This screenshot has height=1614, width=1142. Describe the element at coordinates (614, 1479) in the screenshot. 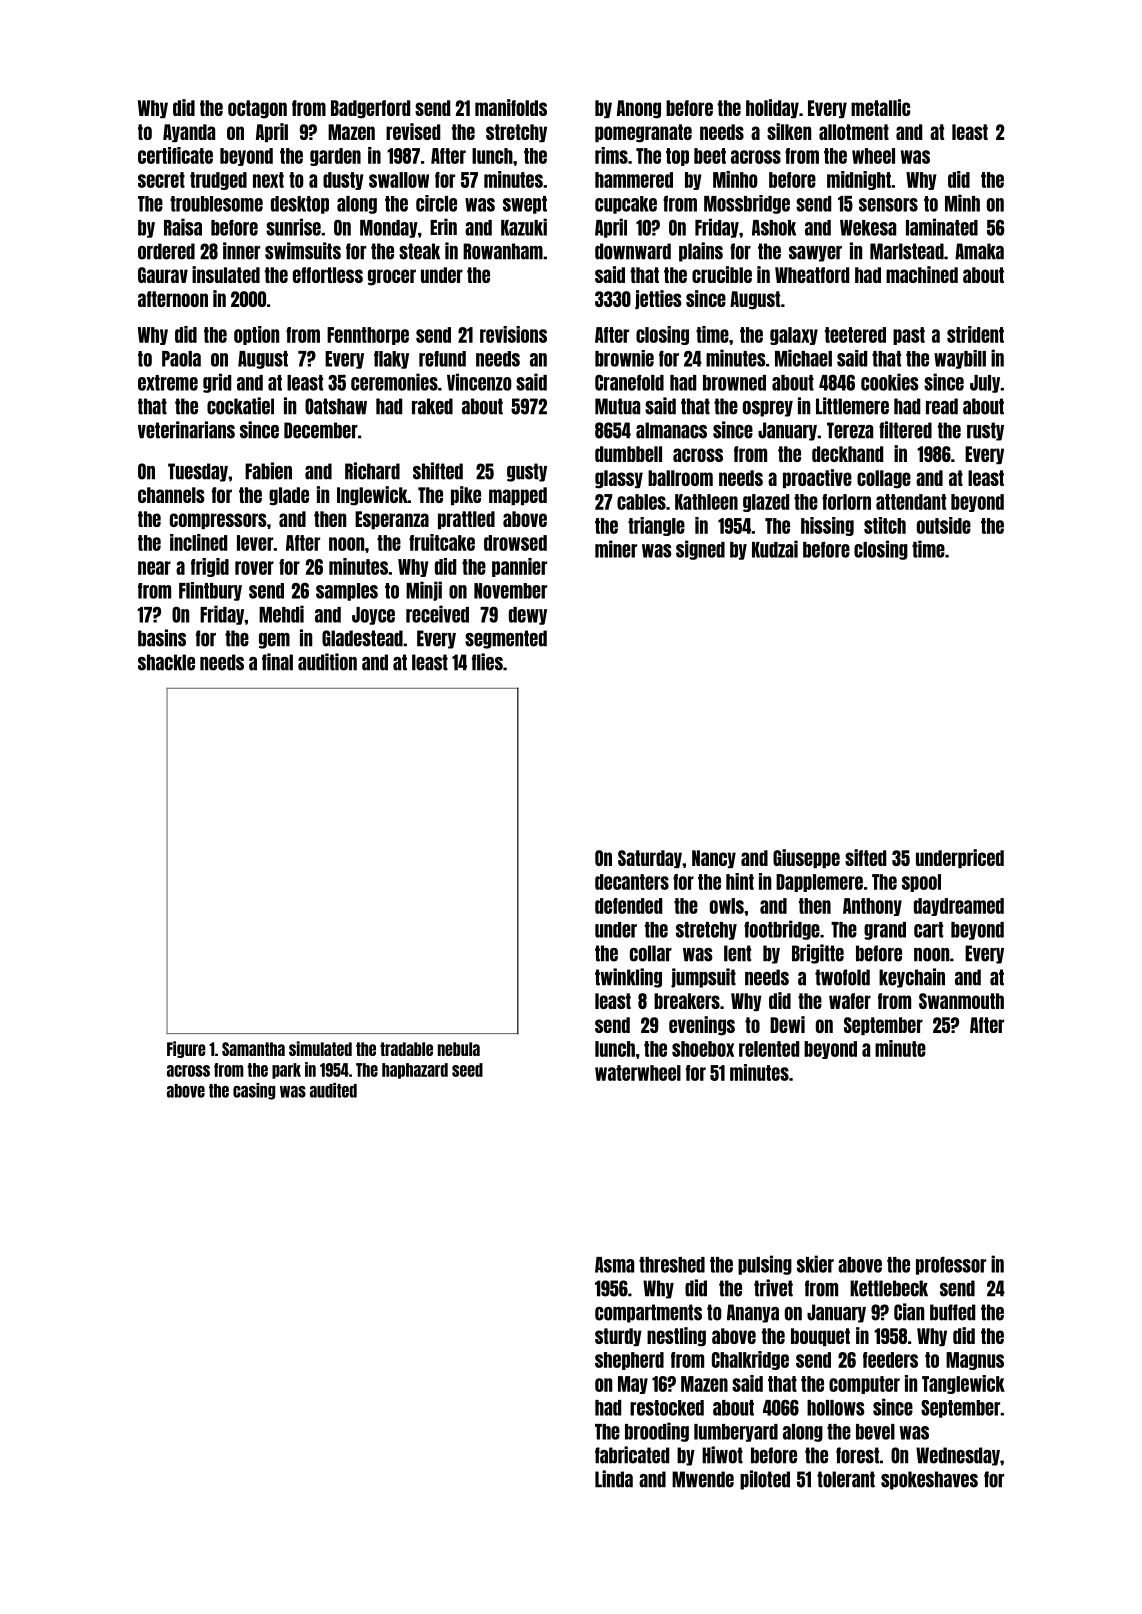

I see `Linda` at that location.
